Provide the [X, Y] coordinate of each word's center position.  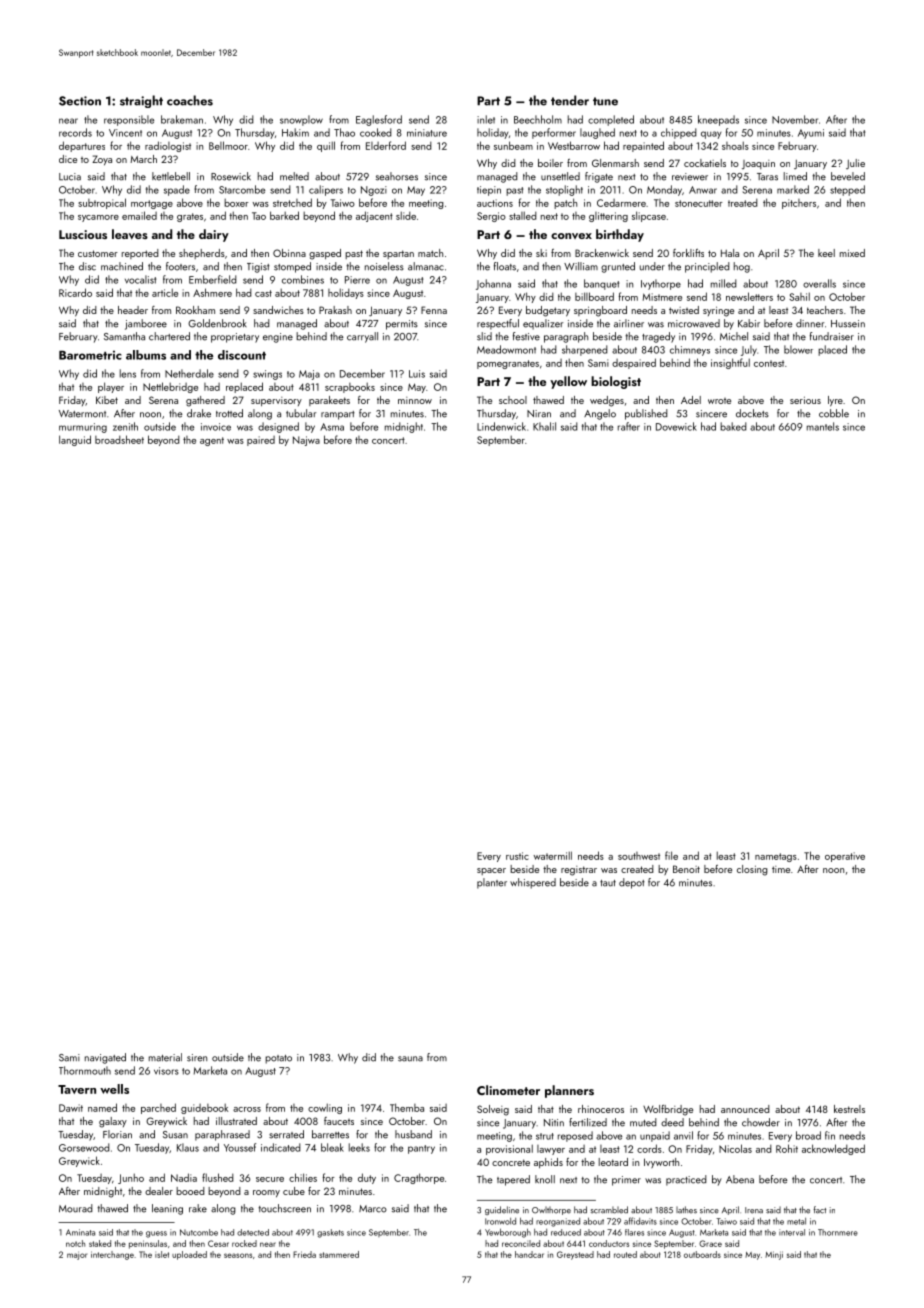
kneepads [718, 120]
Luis [417, 374]
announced [745, 1109]
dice [68, 159]
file [671, 855]
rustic [517, 856]
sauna [410, 1059]
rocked [244, 1243]
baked [733, 426]
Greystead [575, 1255]
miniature [427, 133]
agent [212, 441]
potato [278, 1059]
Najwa [306, 441]
